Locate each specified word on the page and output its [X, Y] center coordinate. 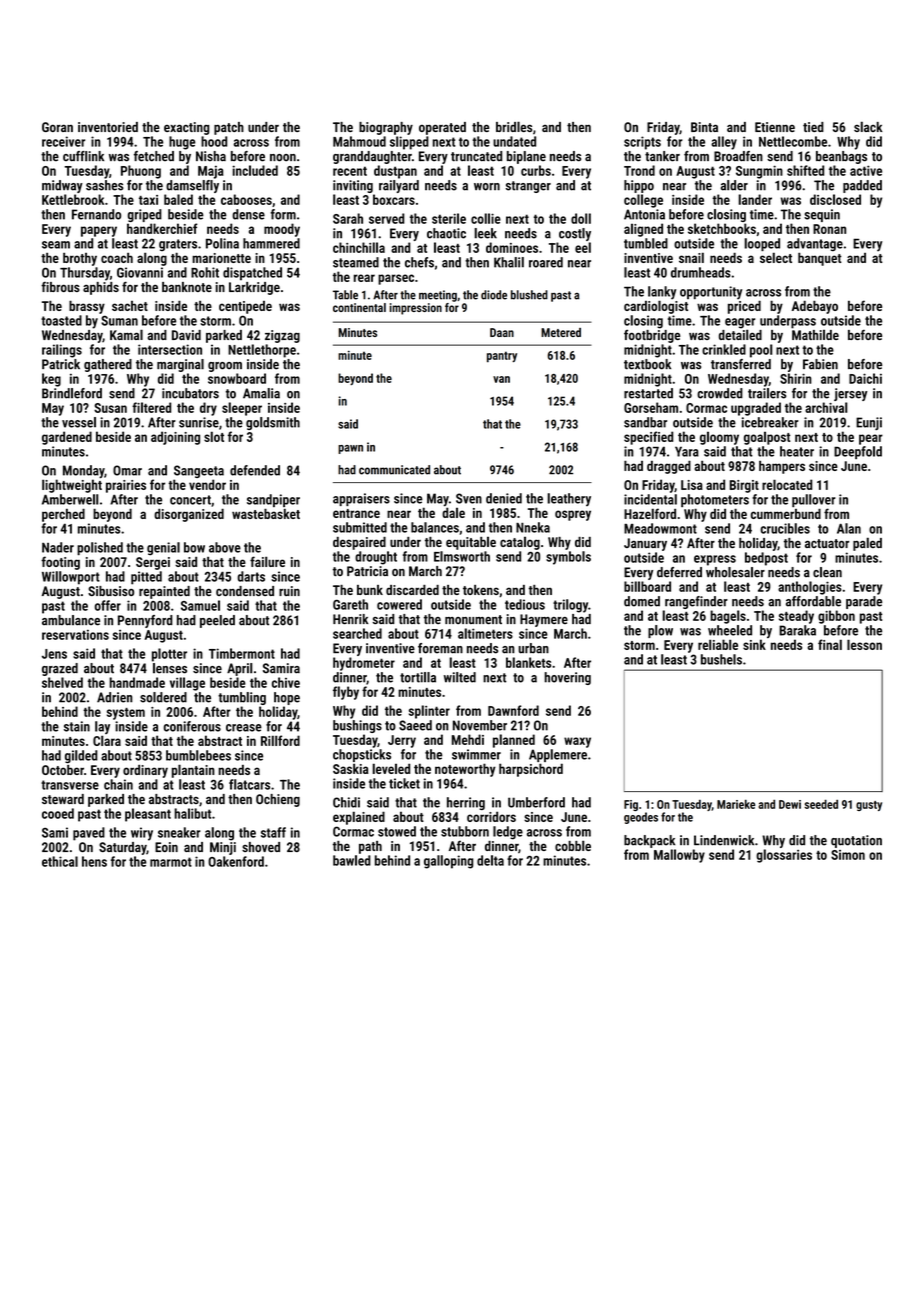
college [643, 201]
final [830, 644]
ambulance [71, 620]
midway [62, 186]
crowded [720, 393]
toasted [61, 320]
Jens [54, 654]
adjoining [175, 438]
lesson [864, 644]
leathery [569, 499]
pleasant [148, 815]
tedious [525, 604]
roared [546, 262]
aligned [643, 230]
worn [487, 187]
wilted [460, 677]
